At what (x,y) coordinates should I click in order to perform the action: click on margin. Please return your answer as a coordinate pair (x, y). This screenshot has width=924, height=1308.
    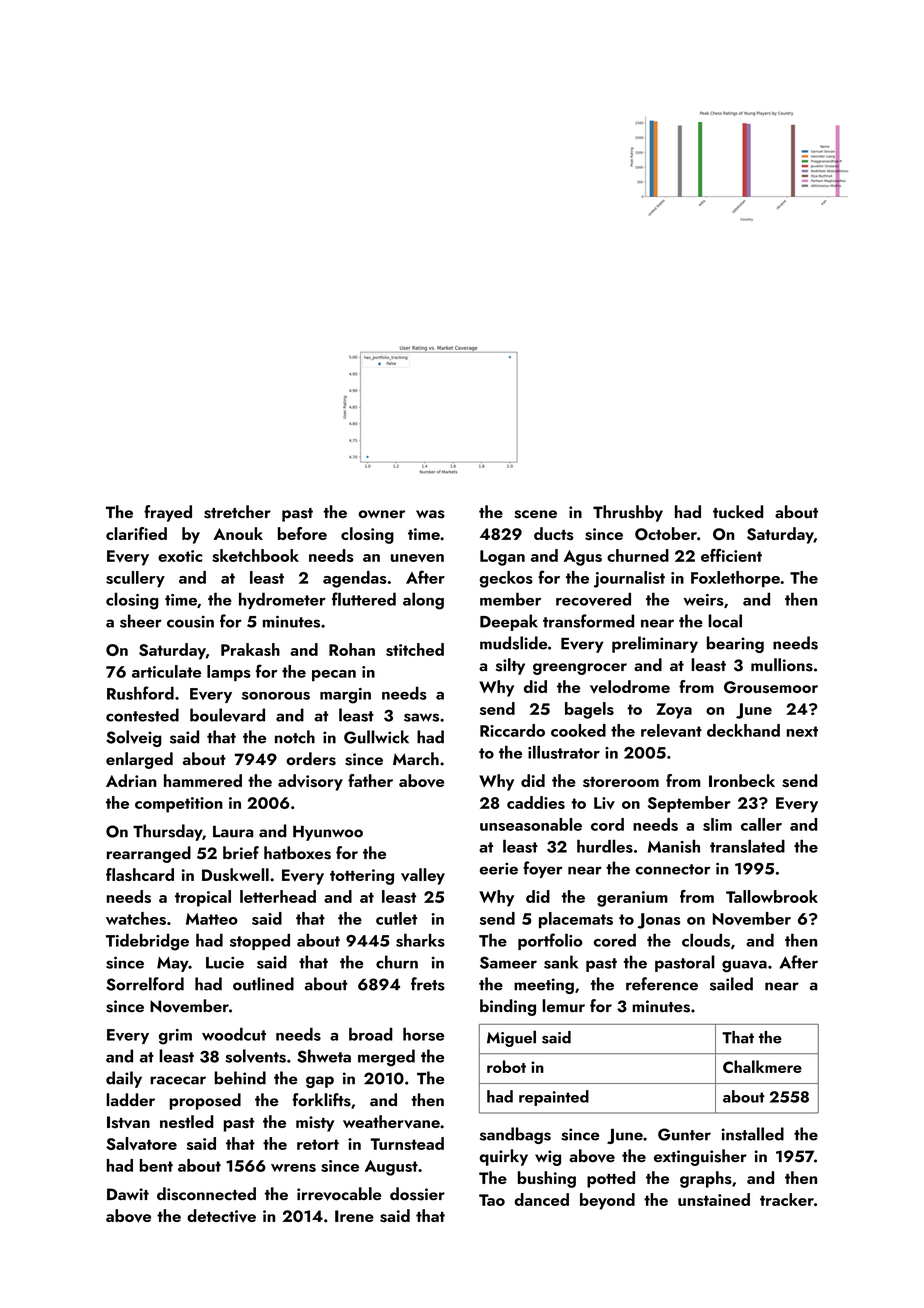
    Looking at the image, I should click on (345, 696).
